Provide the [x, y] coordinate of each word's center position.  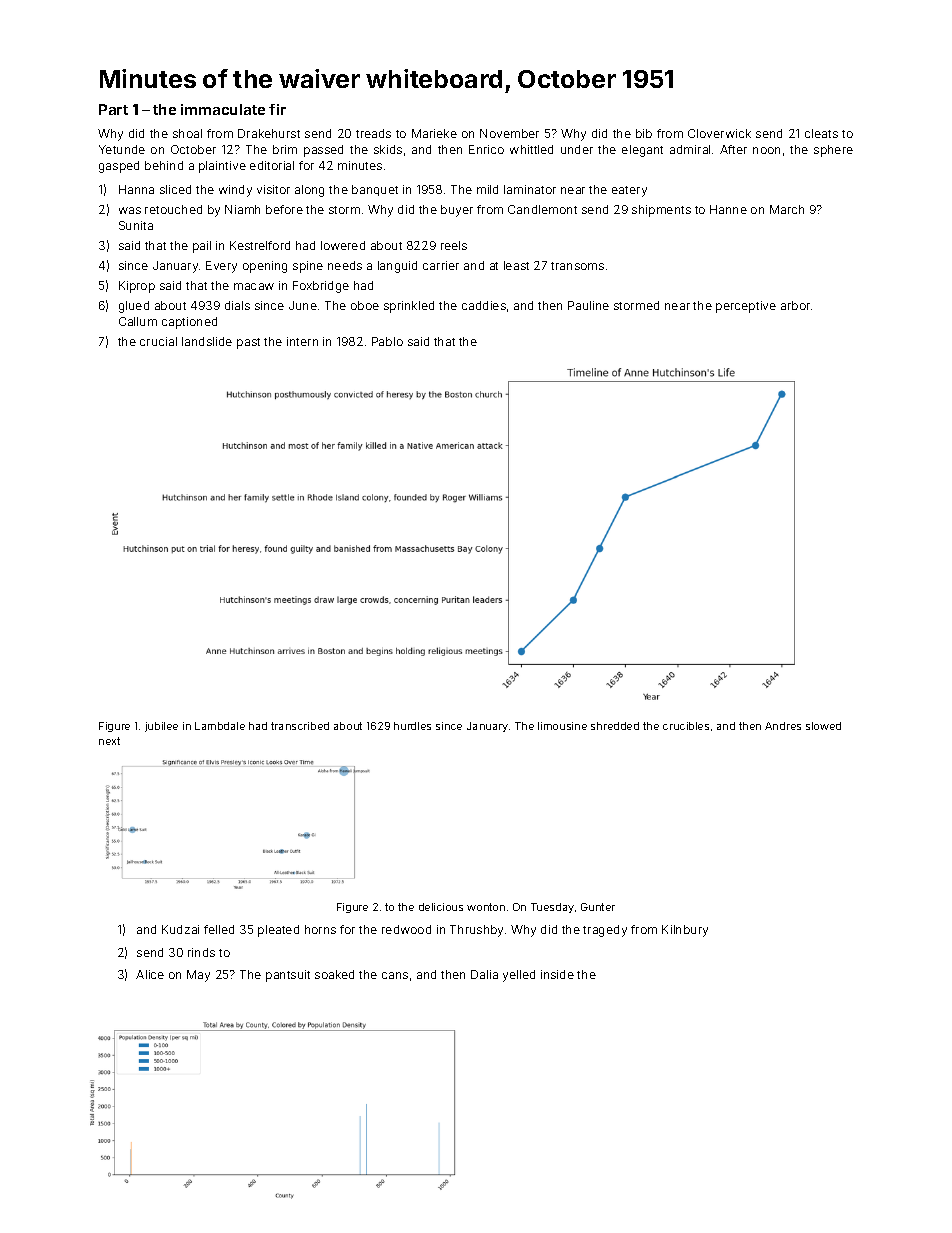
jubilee [161, 727]
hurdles [412, 726]
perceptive [746, 307]
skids [388, 149]
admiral [690, 149]
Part [113, 109]
